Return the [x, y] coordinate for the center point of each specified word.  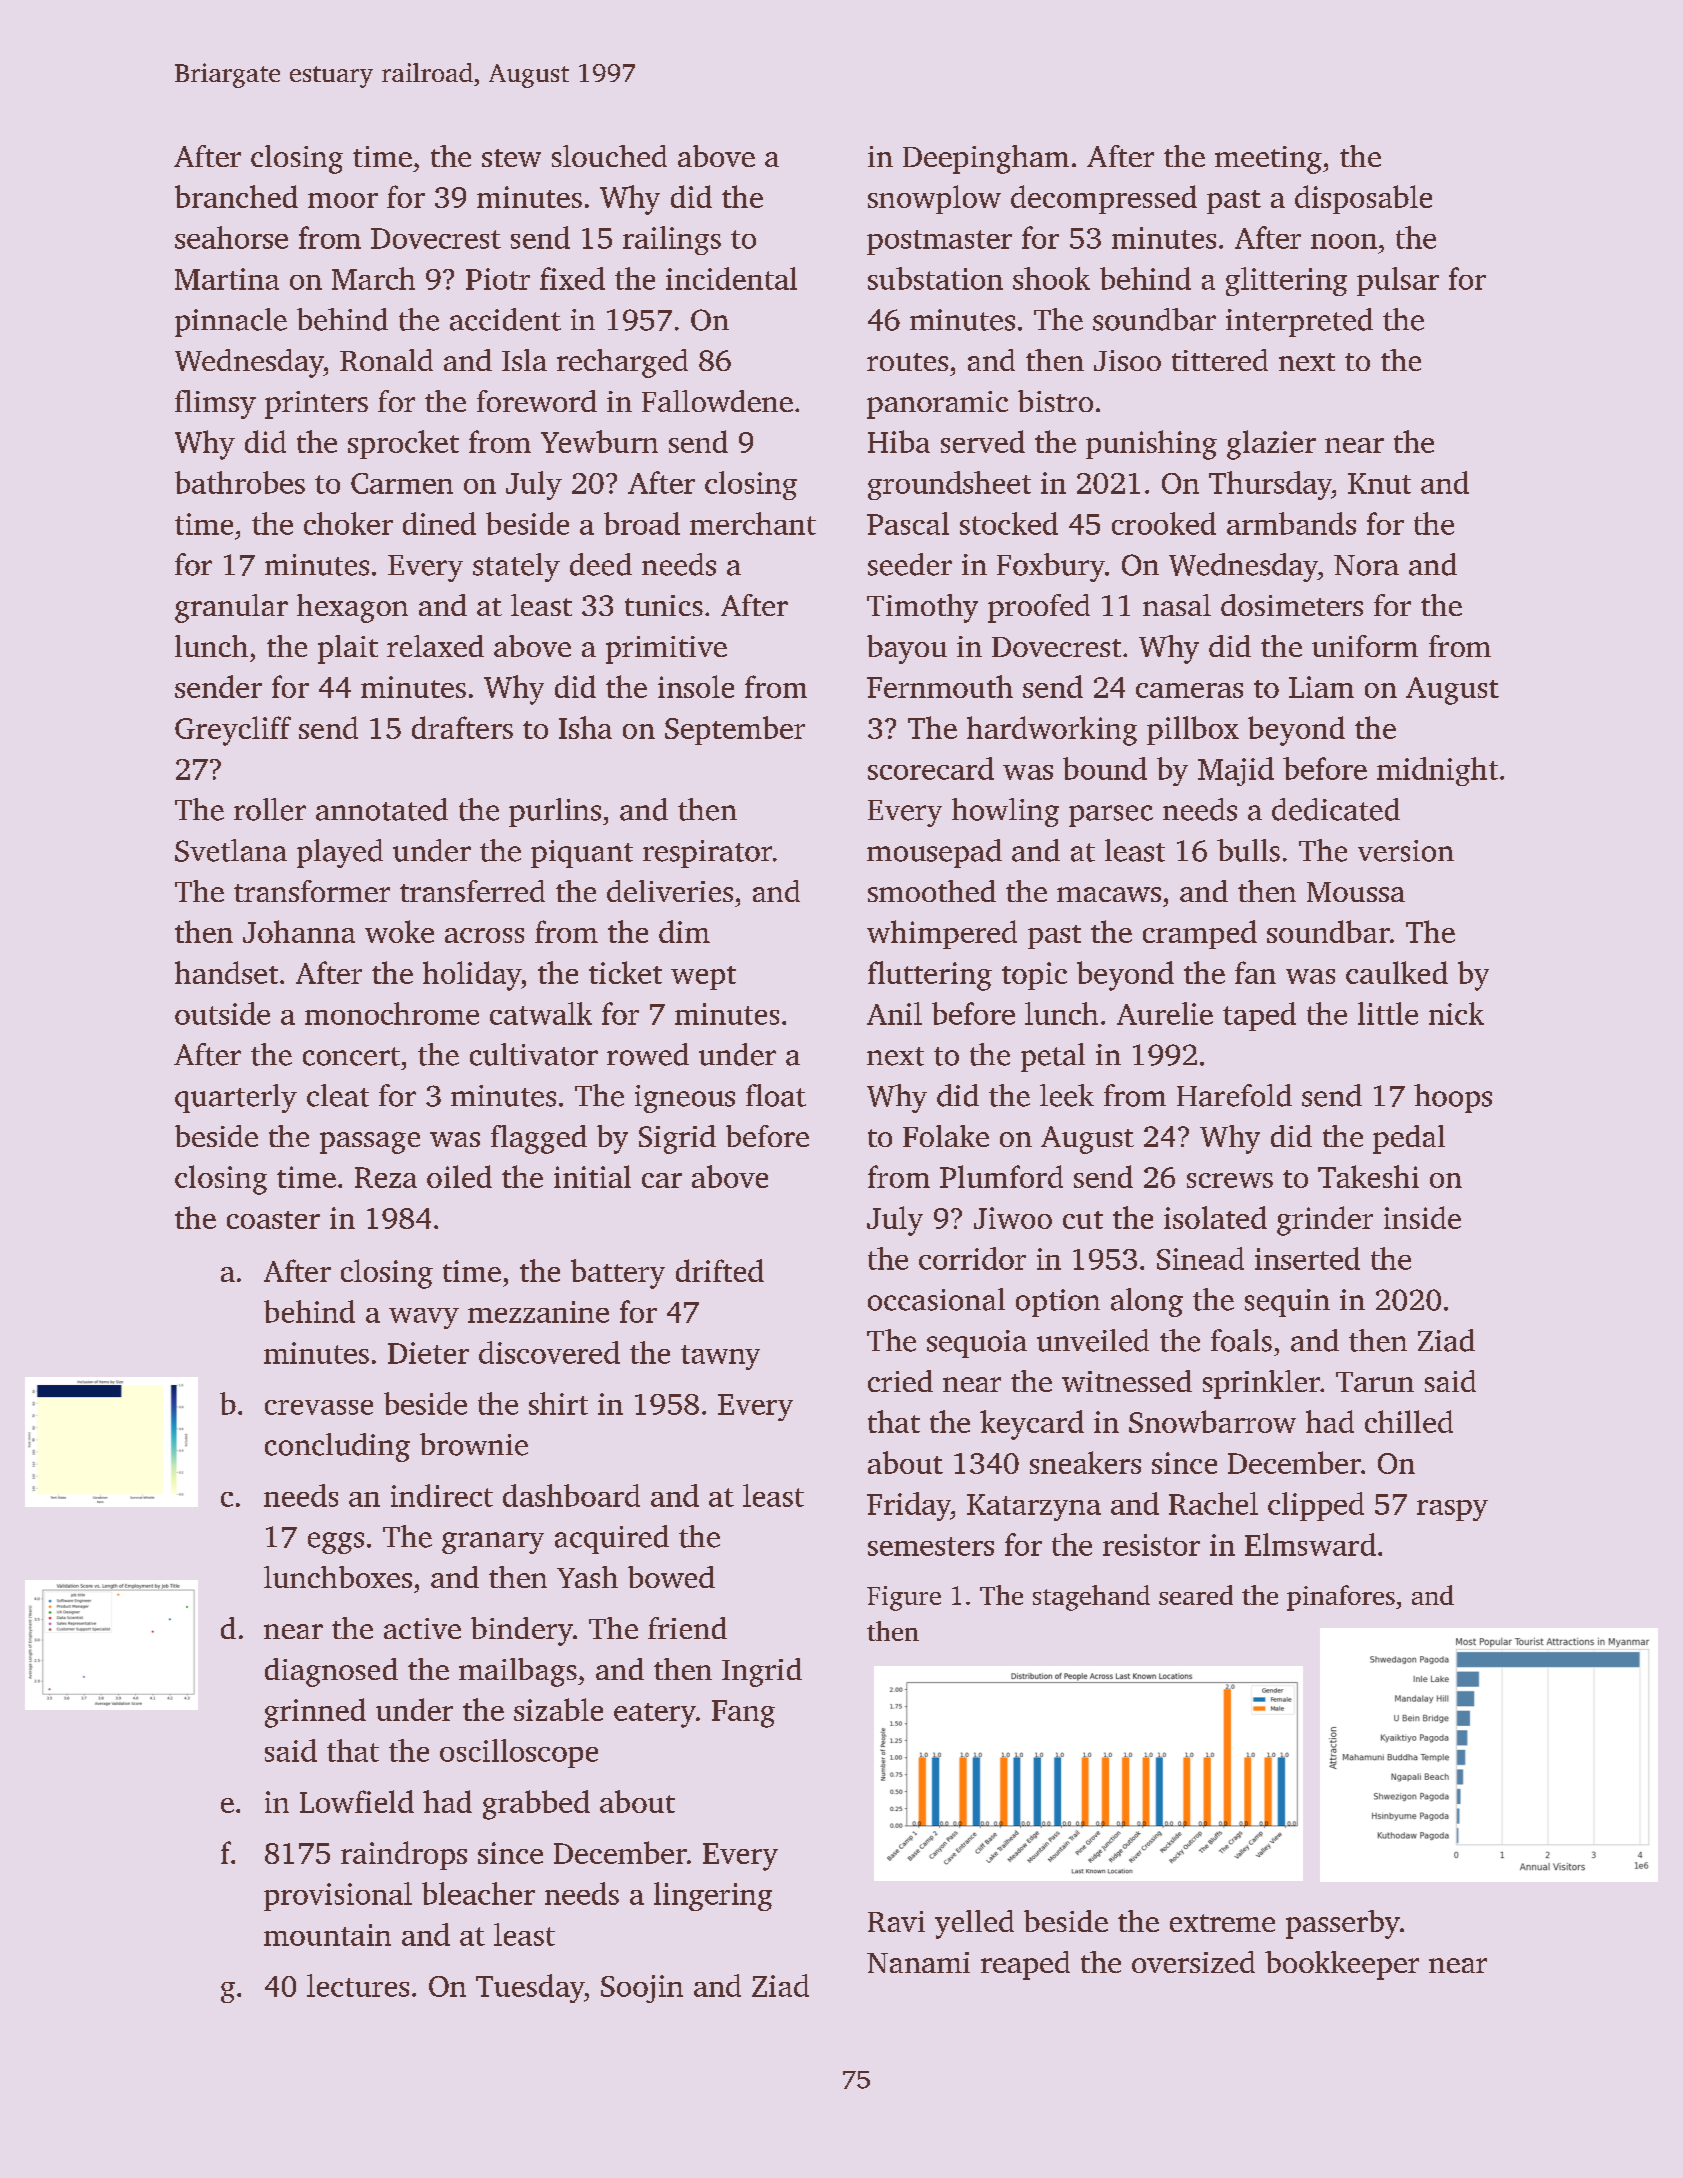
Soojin [642, 1989]
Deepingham [986, 159]
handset [226, 972]
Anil [894, 1013]
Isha [585, 727]
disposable [1363, 199]
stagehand [1091, 1598]
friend [687, 1628]
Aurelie [1165, 1013]
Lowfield [357, 1801]
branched [236, 196]
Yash [587, 1577]
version [1406, 851]
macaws [1109, 894]
